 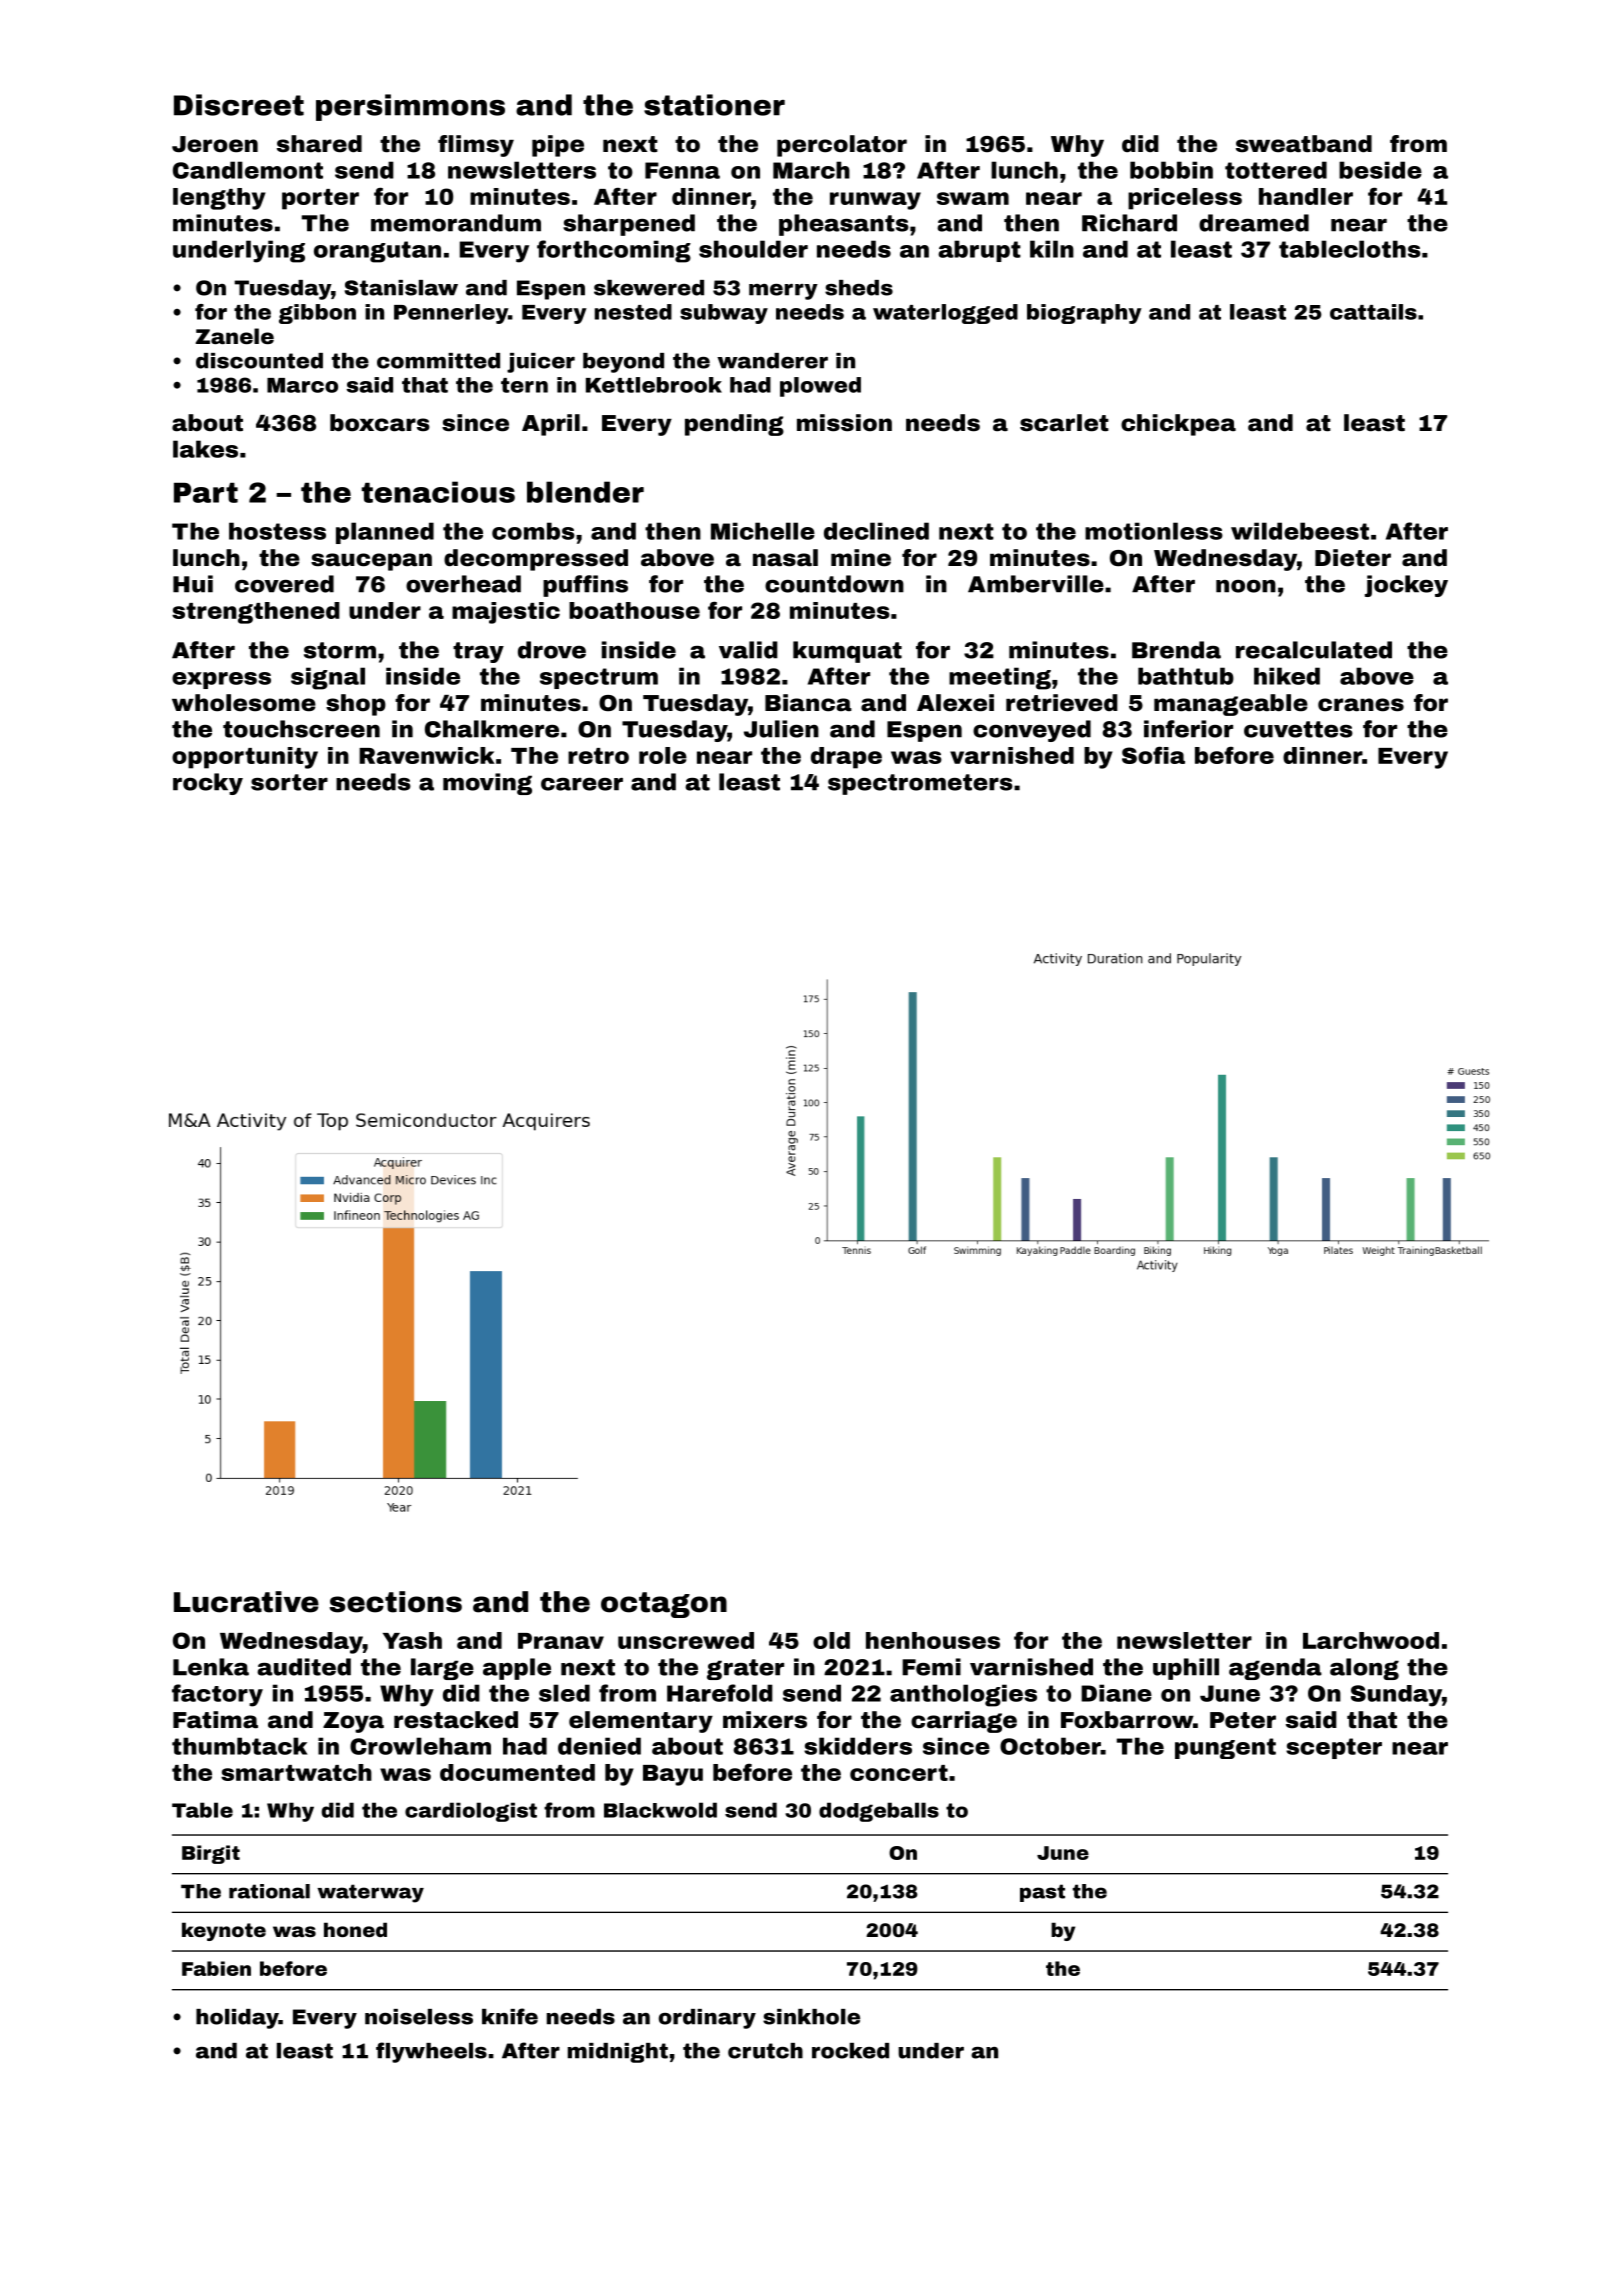 What do you see at coordinates (1171, 170) in the document?
I see `bobbin` at bounding box center [1171, 170].
